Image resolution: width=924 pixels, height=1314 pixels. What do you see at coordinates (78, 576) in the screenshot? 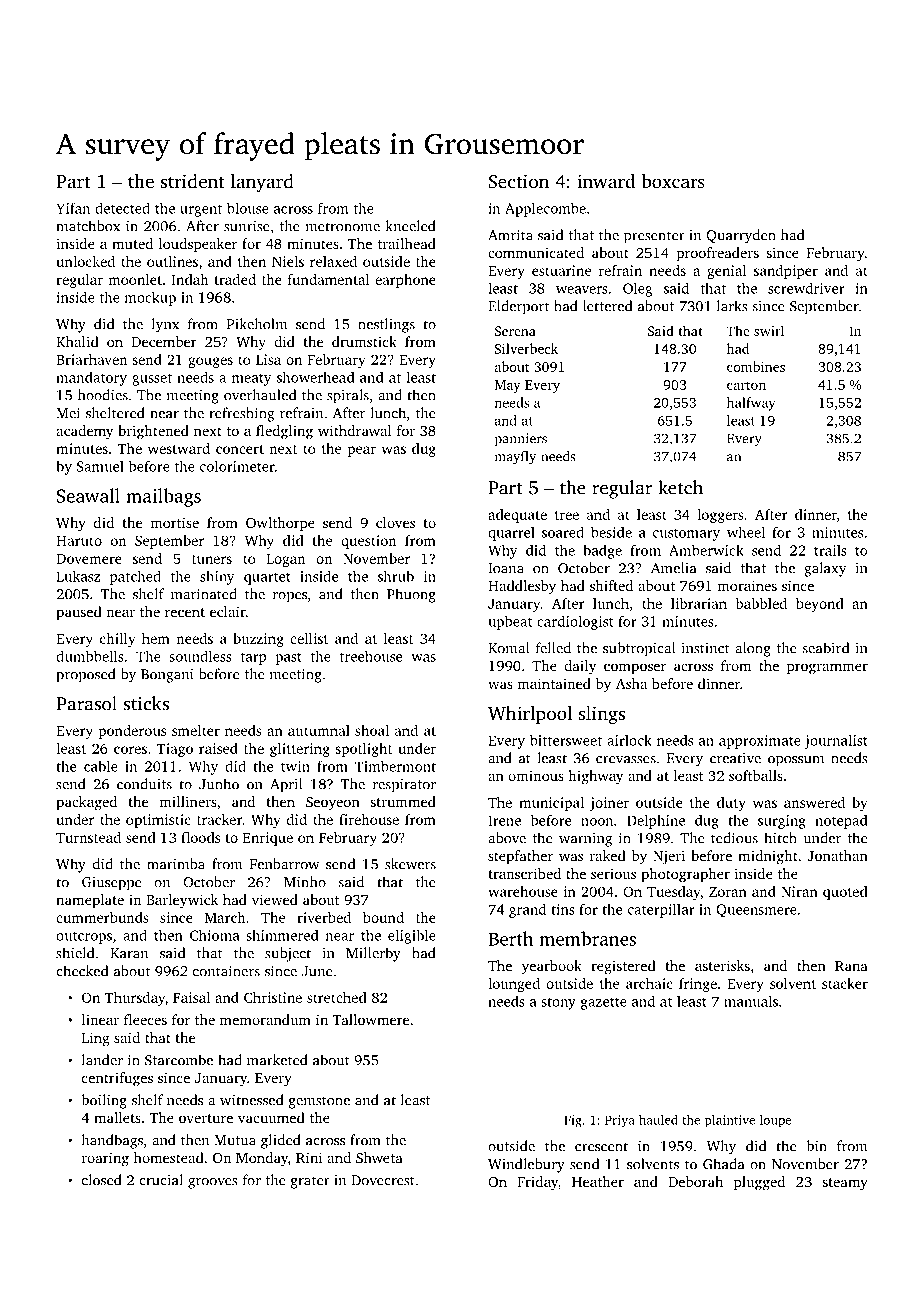
I see `Lukasz` at bounding box center [78, 576].
